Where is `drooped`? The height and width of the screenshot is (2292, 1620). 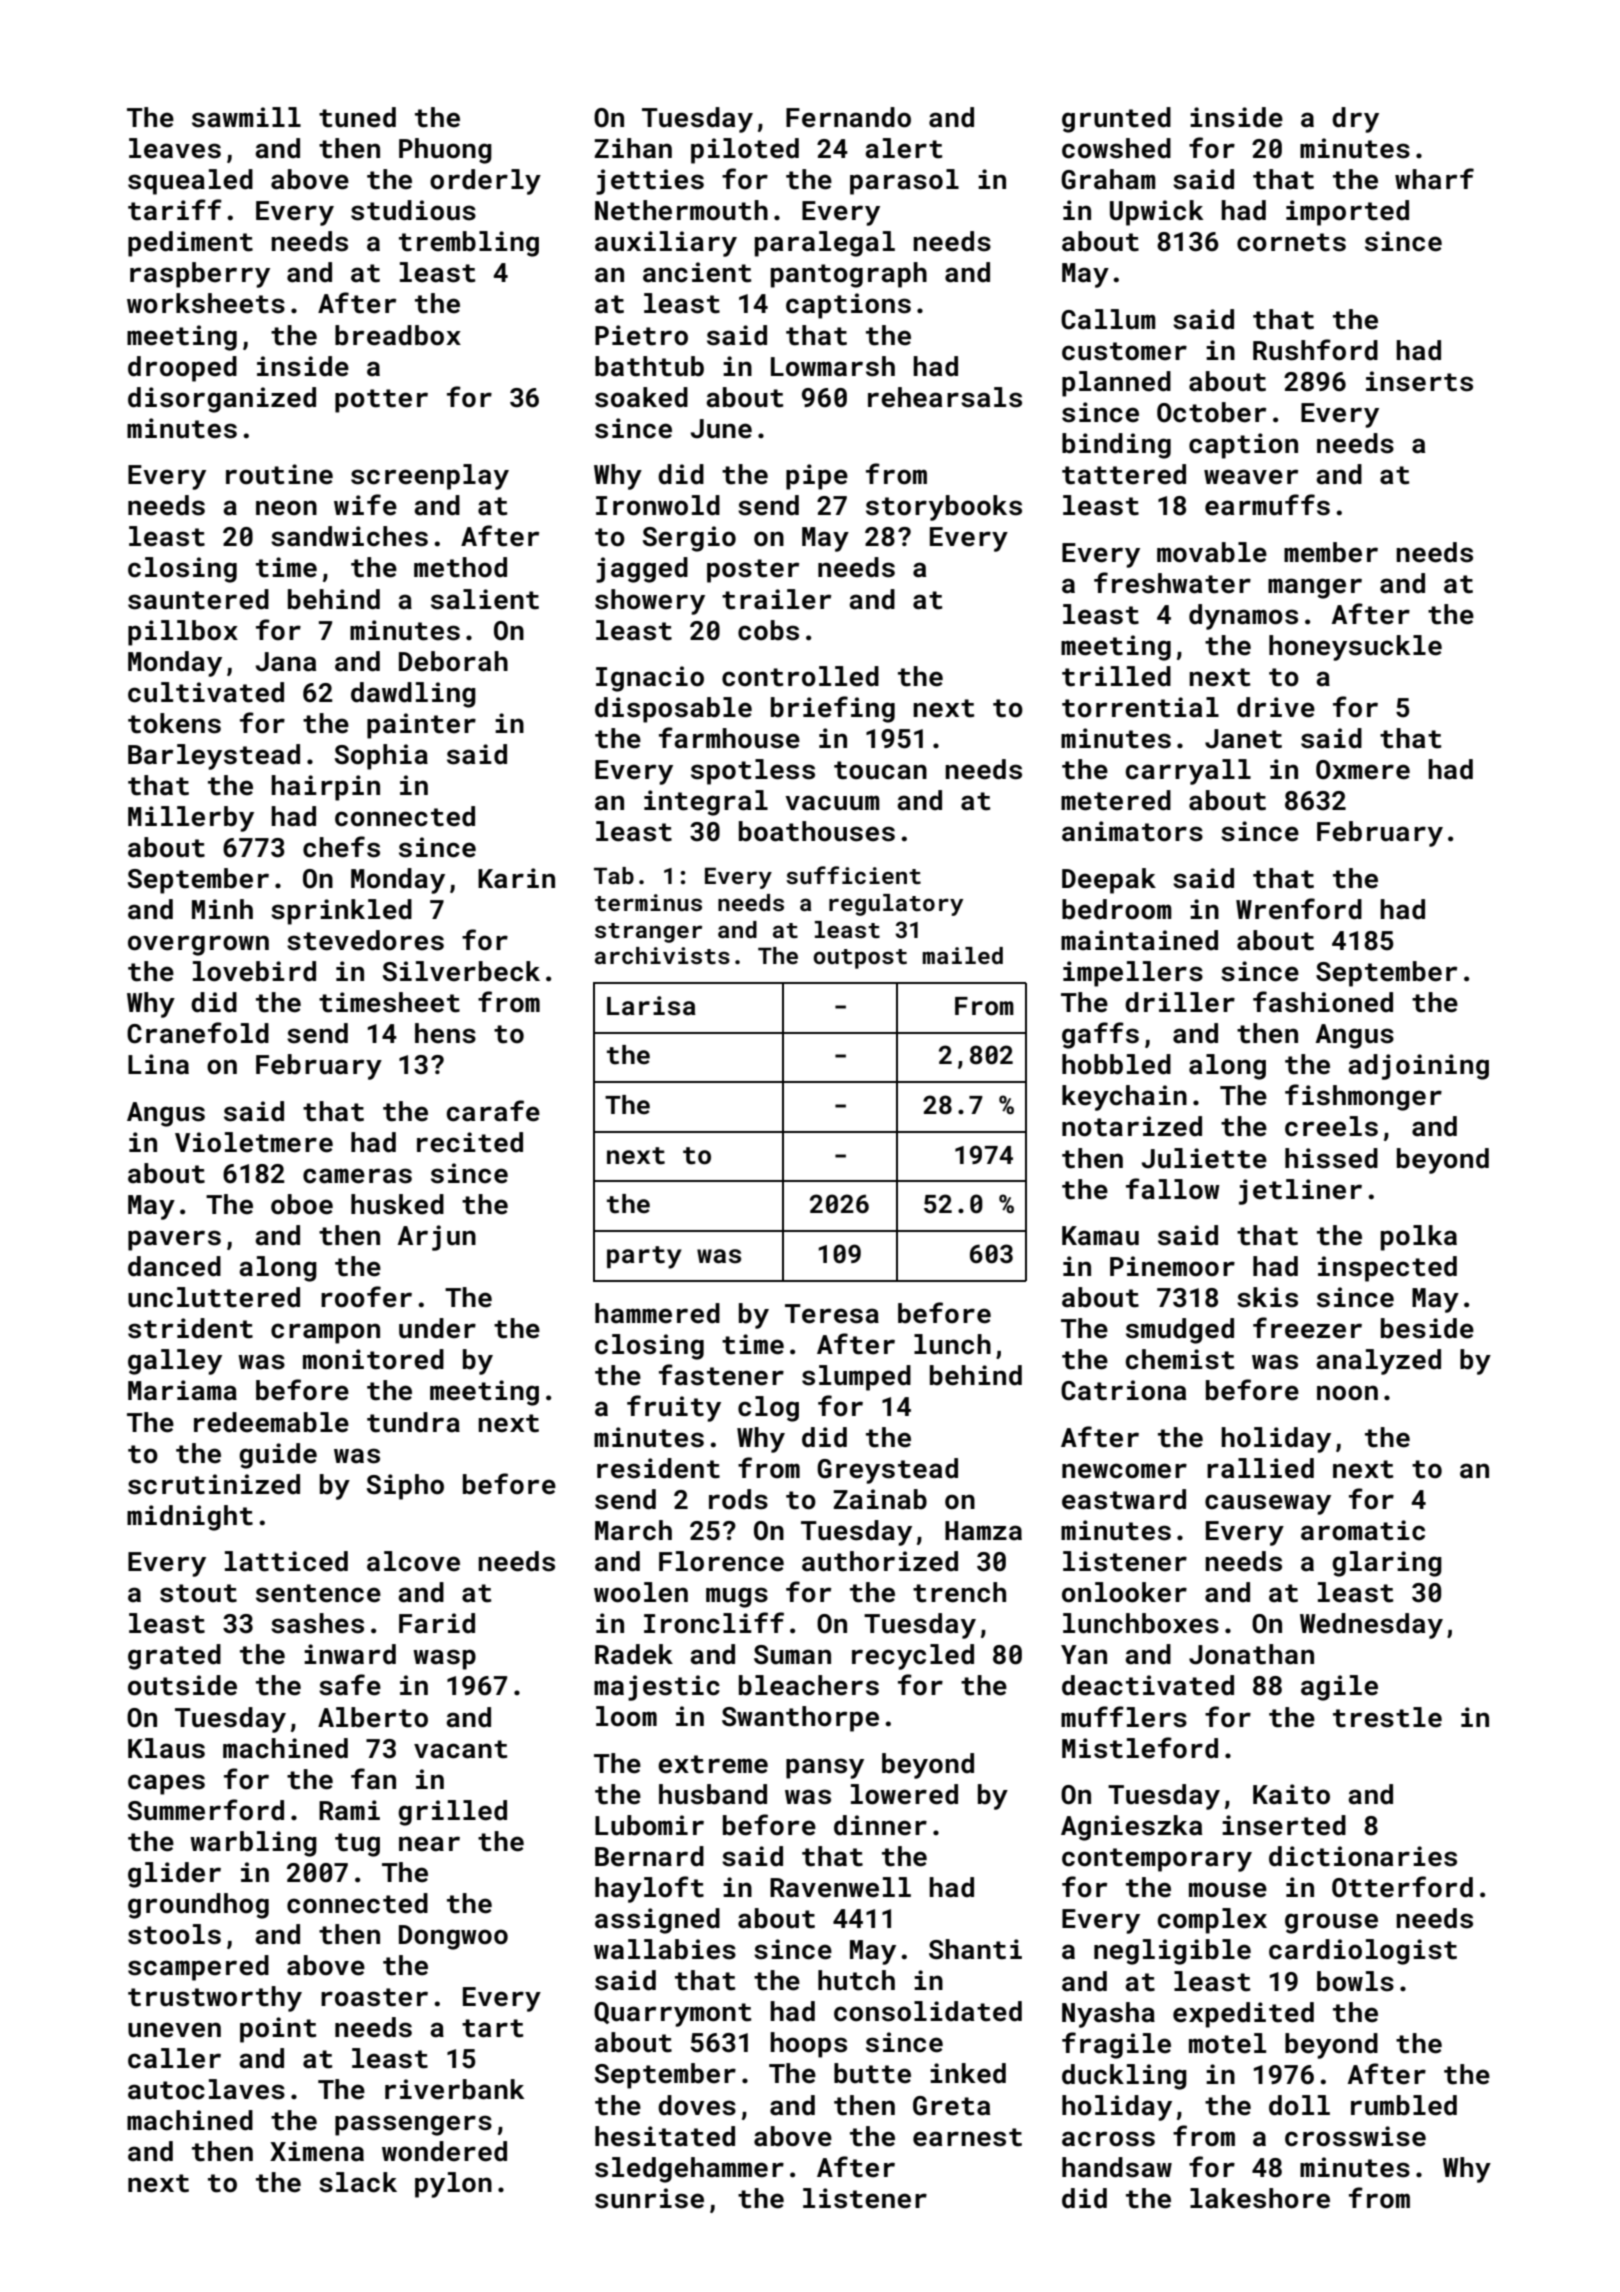 drooped is located at coordinates (182, 369).
